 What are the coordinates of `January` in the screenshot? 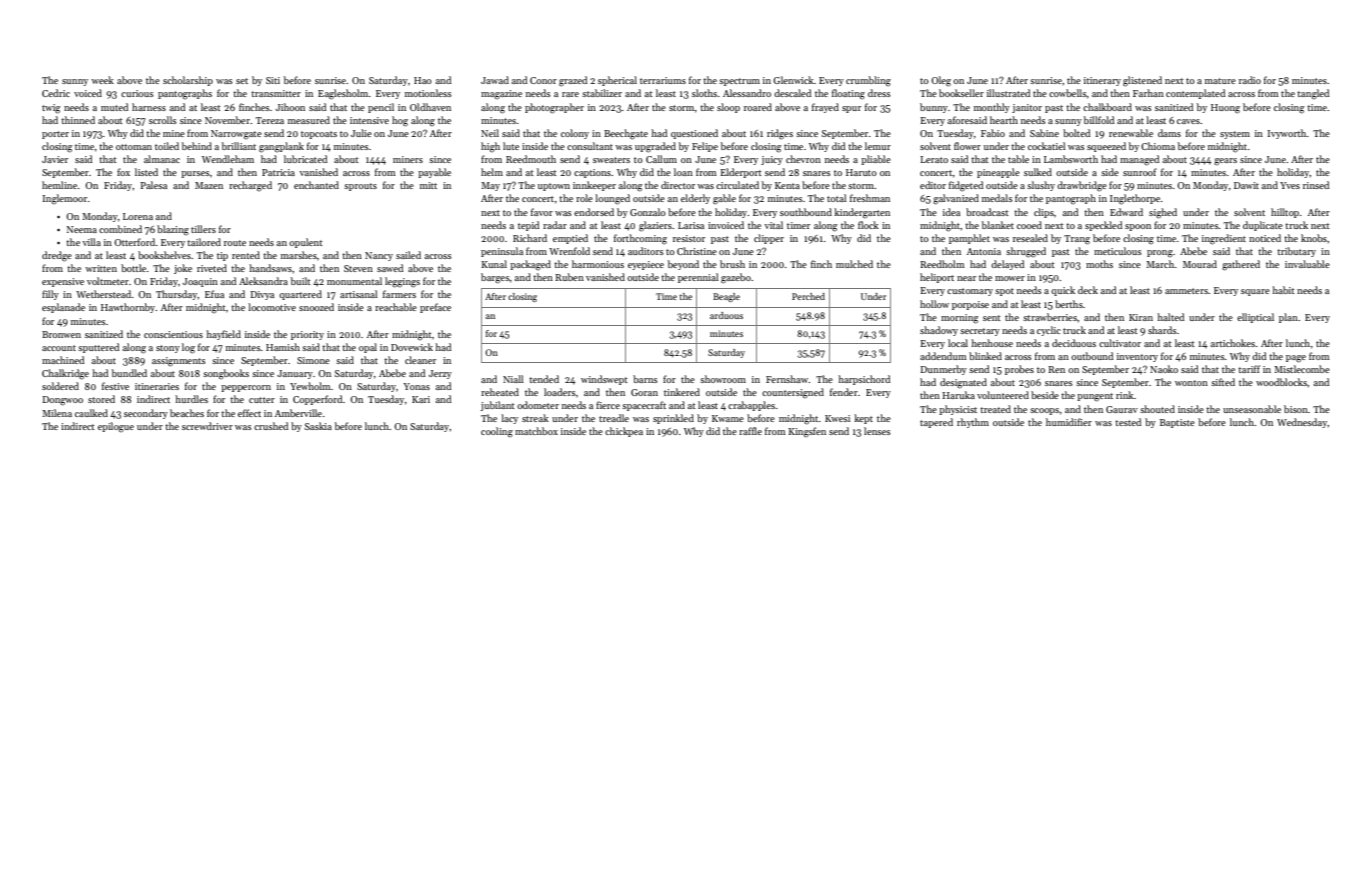 It's located at (295, 374).
